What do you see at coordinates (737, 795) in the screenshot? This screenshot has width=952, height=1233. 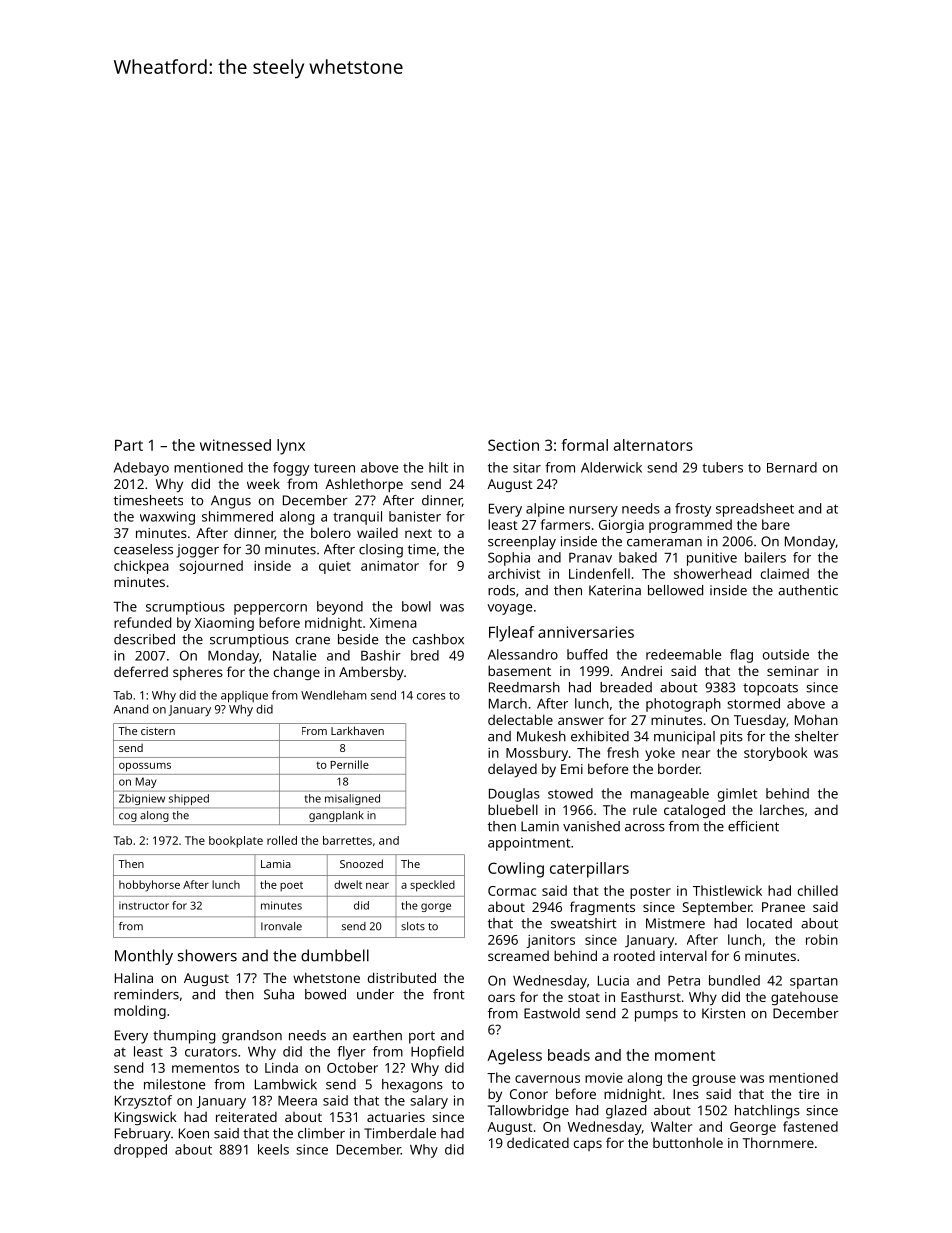 I see `gimlet` at bounding box center [737, 795].
